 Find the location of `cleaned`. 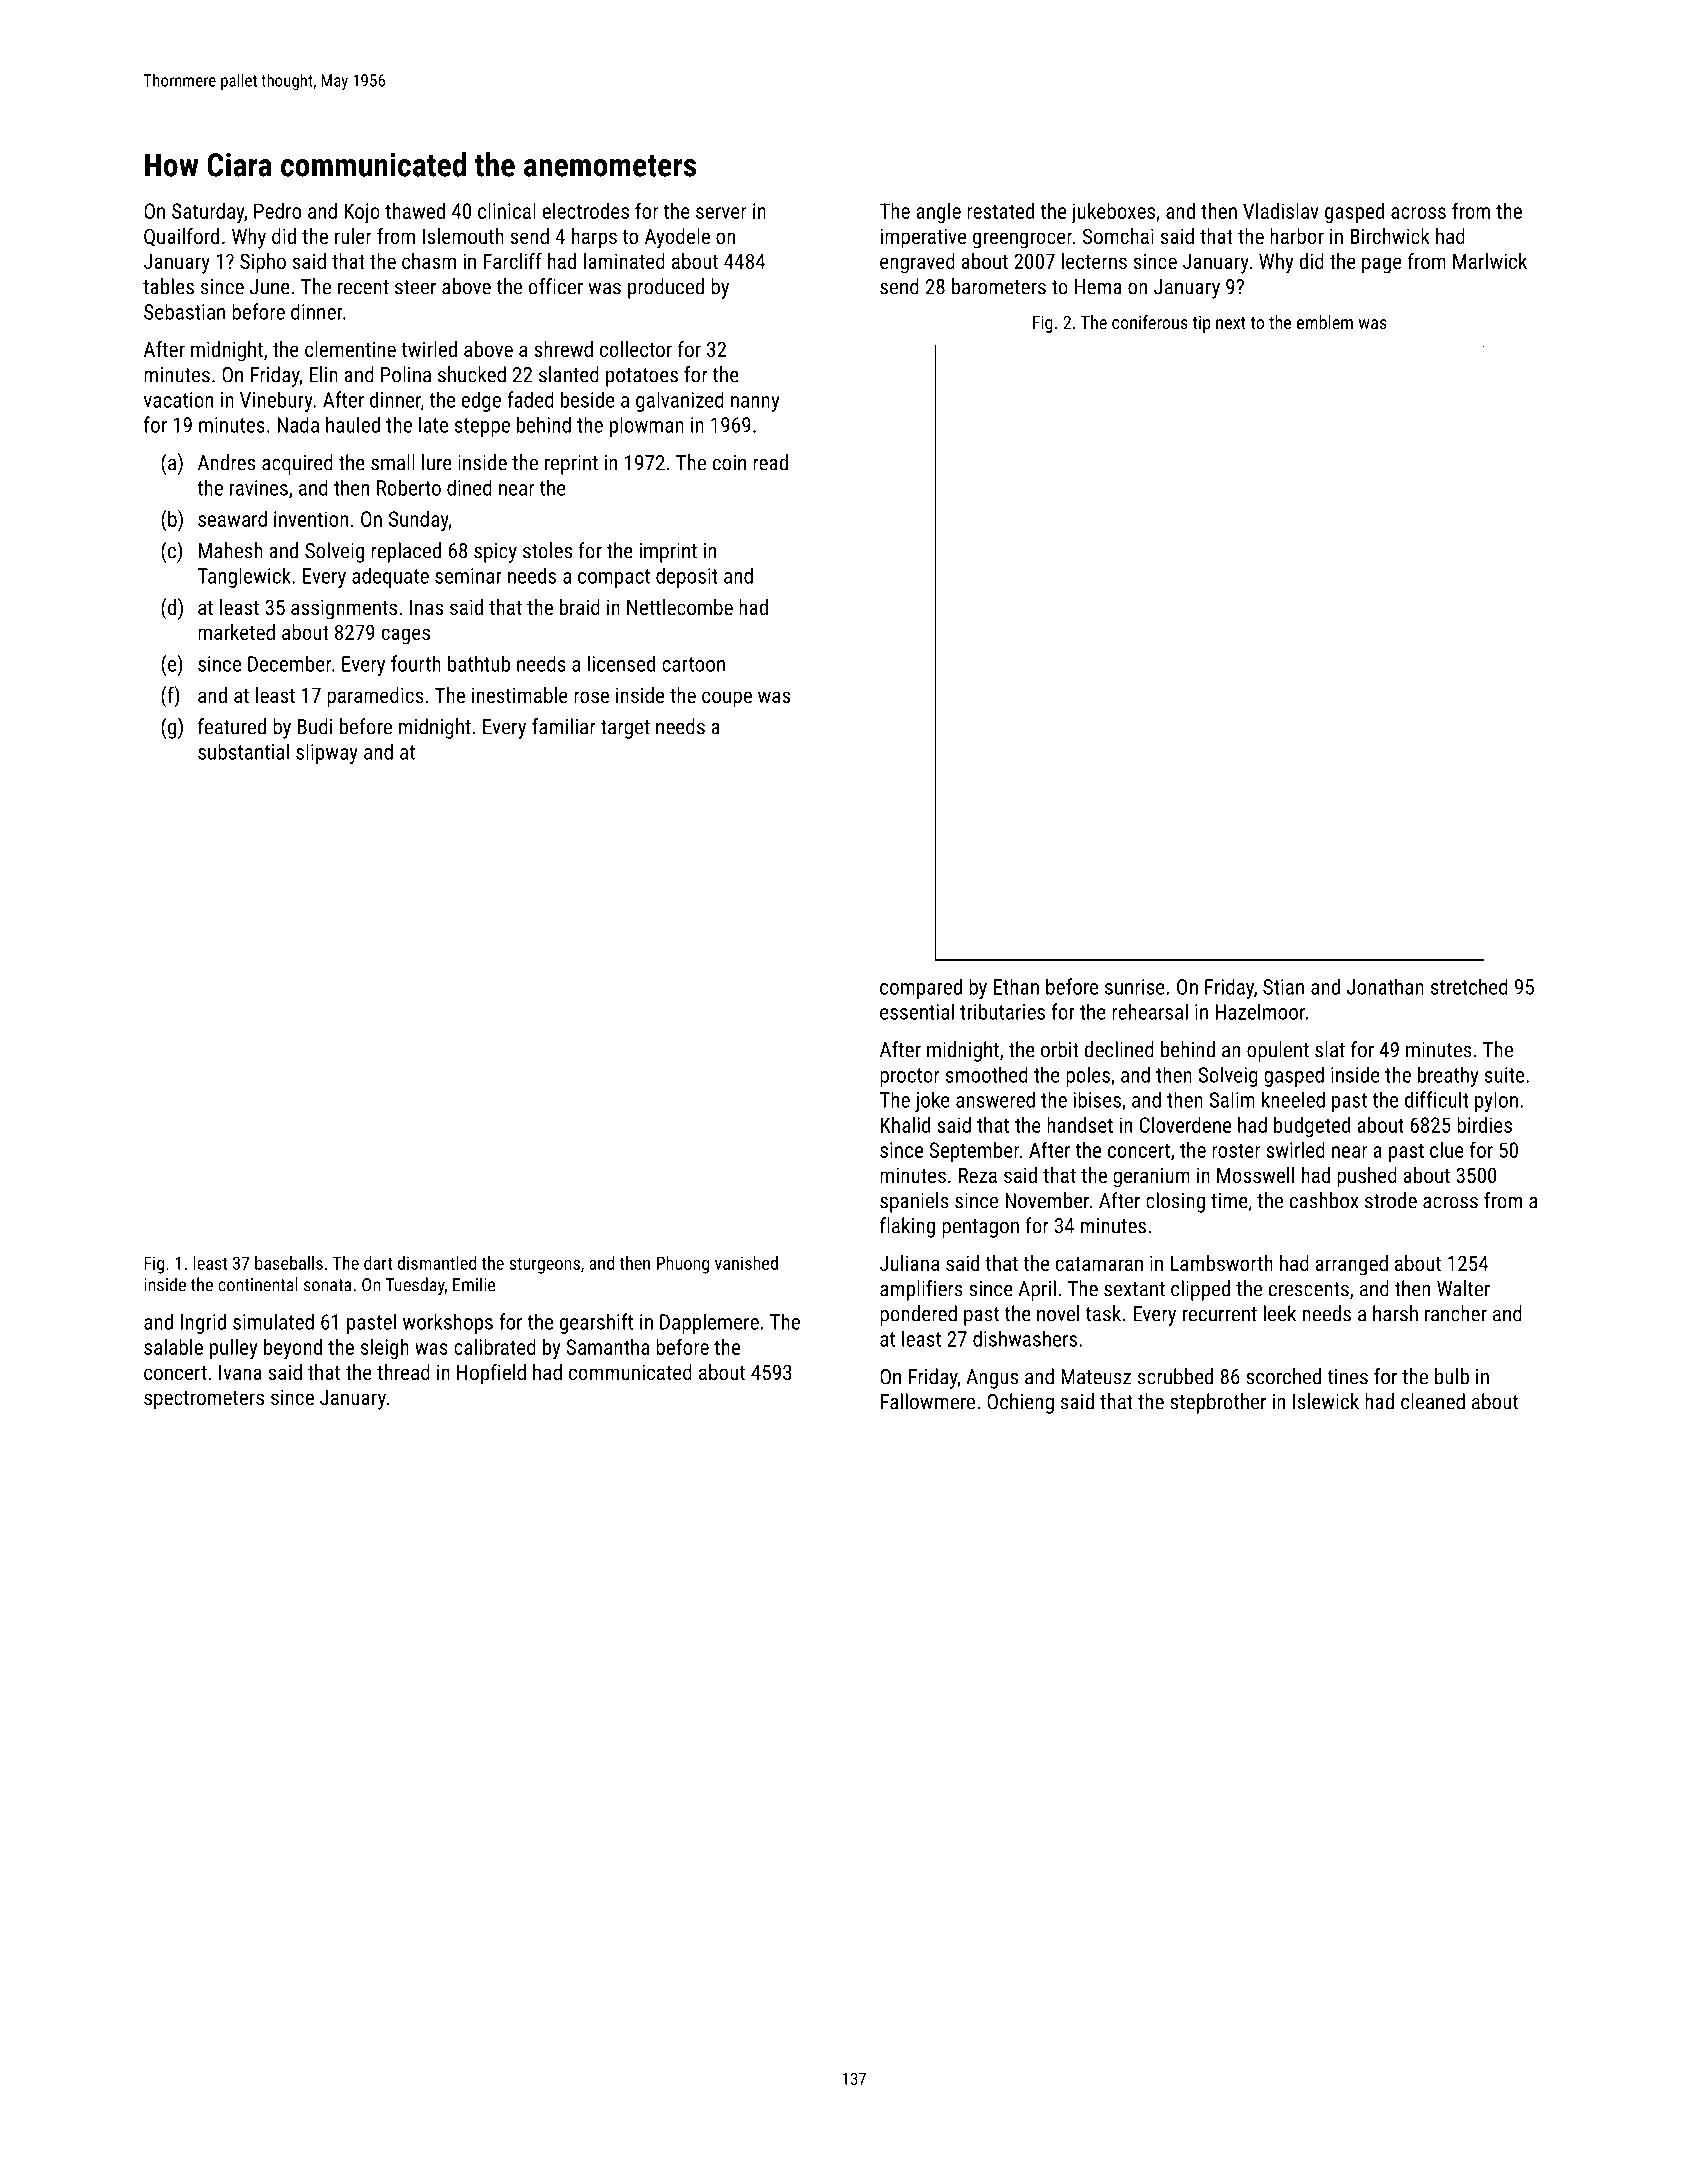

cleaned is located at coordinates (1433, 1401).
